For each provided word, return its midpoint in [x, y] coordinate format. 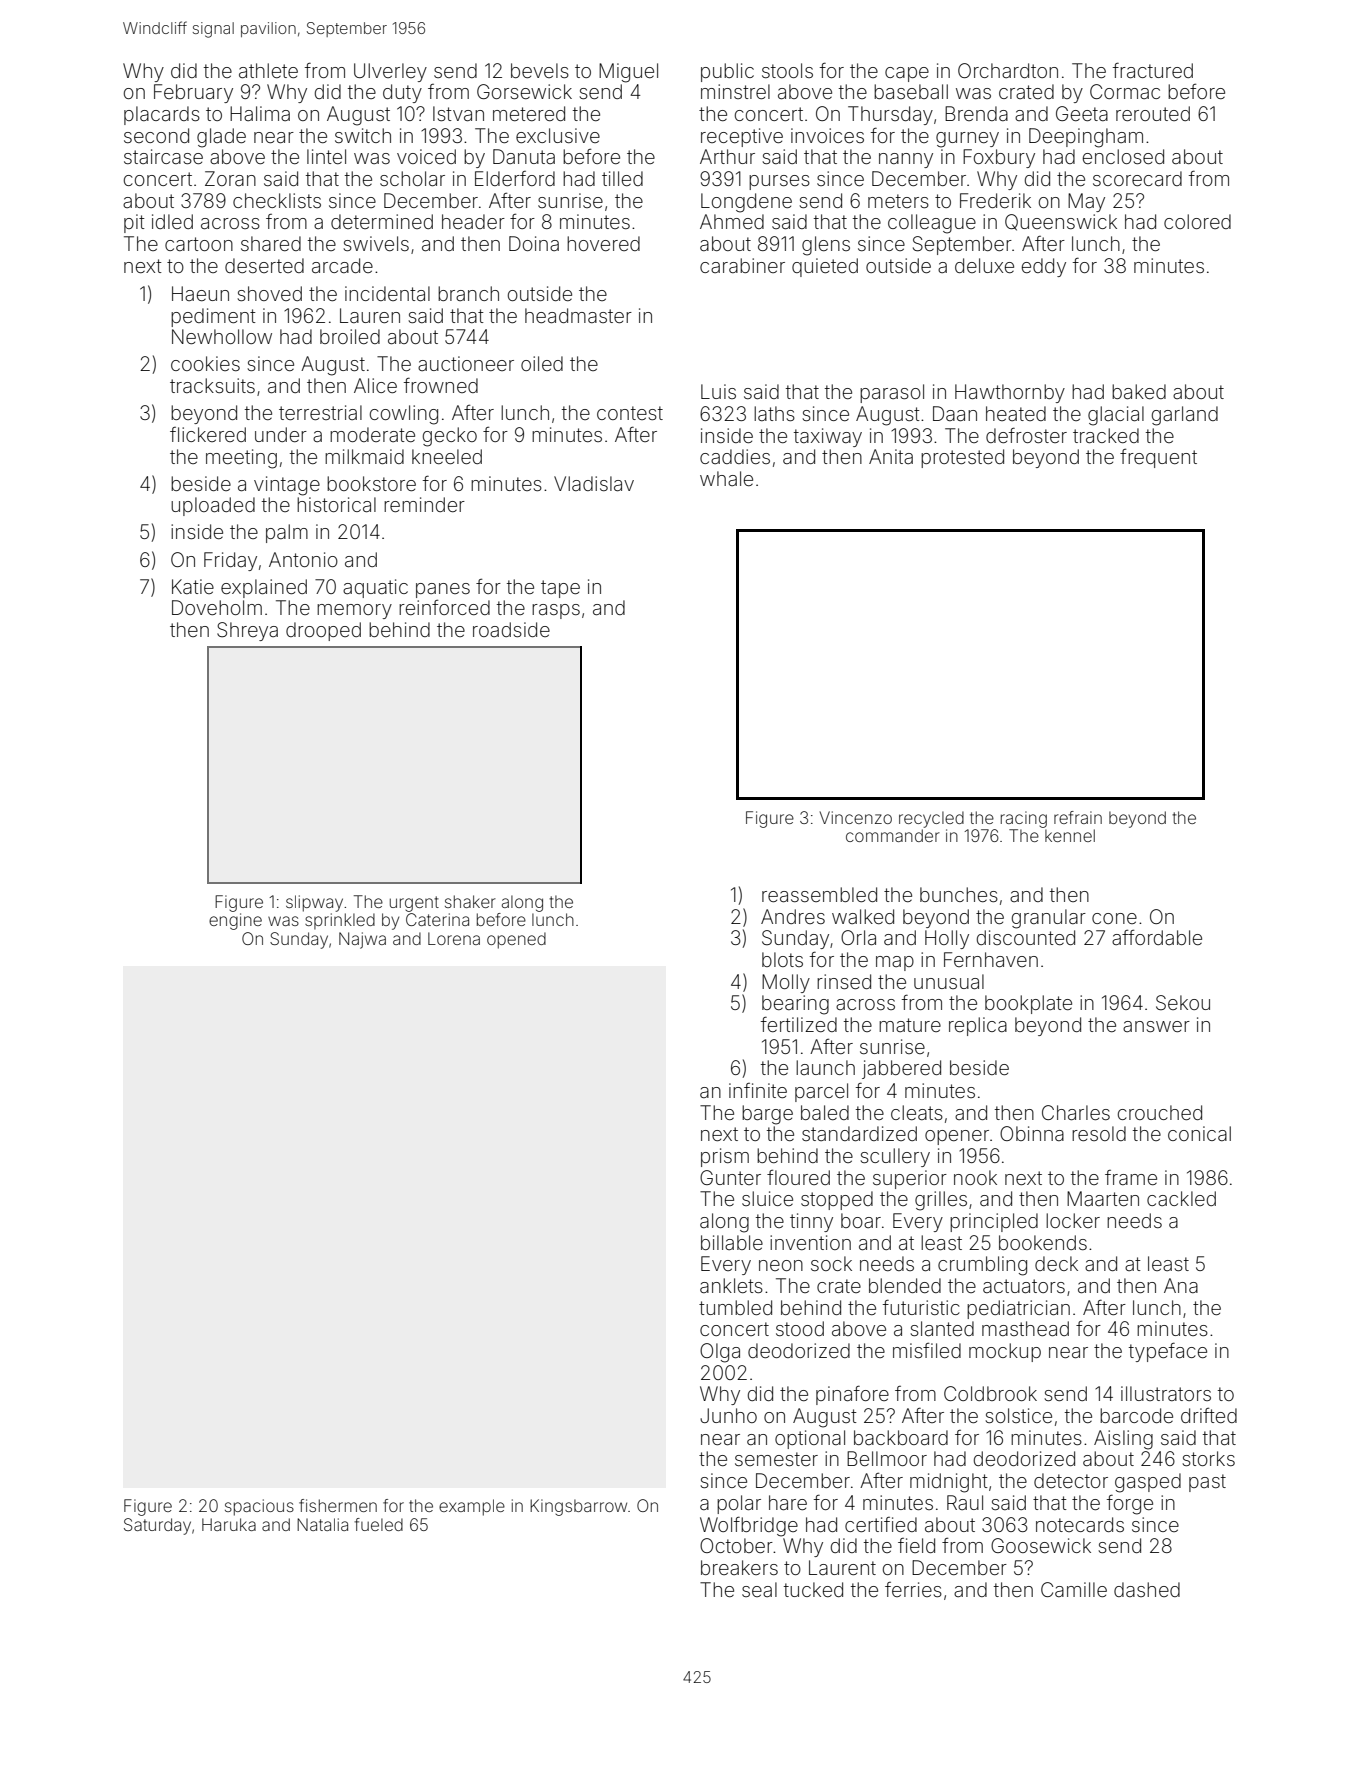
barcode [1136, 1415]
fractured [1153, 70]
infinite [758, 1090]
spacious [259, 1507]
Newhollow [222, 336]
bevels [540, 70]
